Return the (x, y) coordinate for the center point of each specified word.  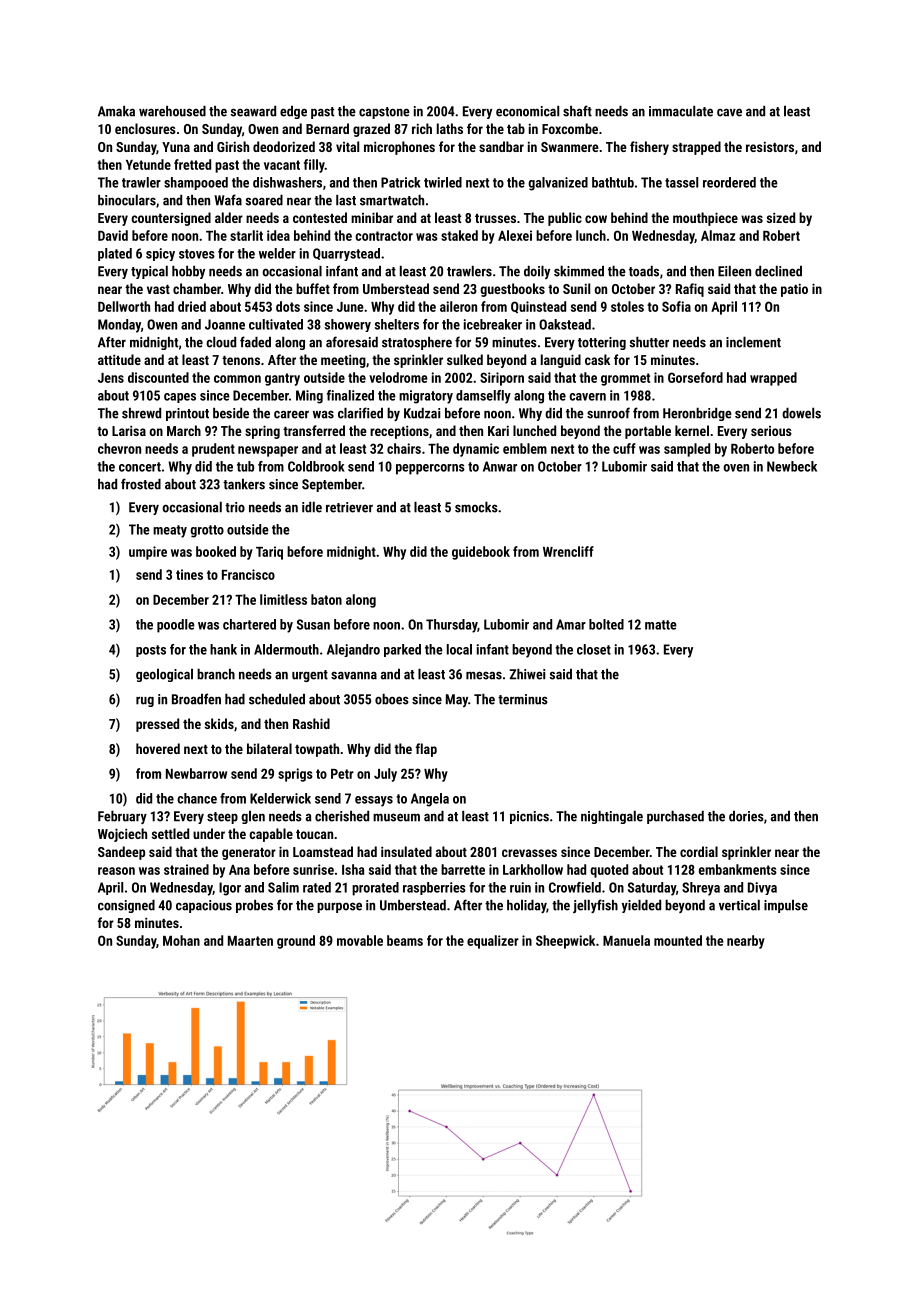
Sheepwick (565, 942)
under (209, 833)
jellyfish (595, 906)
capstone (384, 113)
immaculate (681, 111)
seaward (253, 111)
